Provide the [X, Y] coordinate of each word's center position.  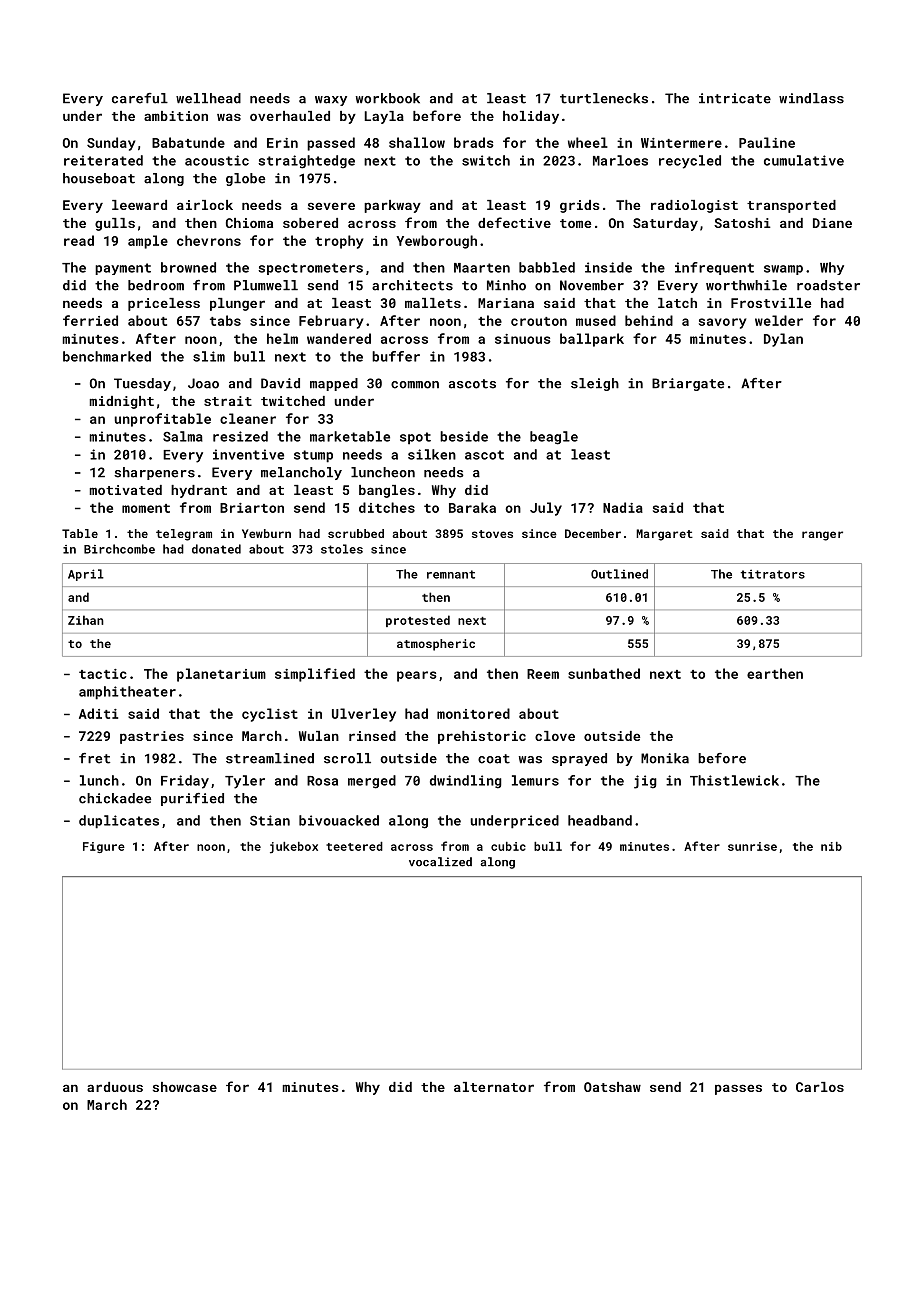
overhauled [290, 116]
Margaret [664, 535]
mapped [334, 384]
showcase [185, 1087]
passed [331, 144]
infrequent [714, 268]
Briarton [252, 508]
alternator [494, 1087]
